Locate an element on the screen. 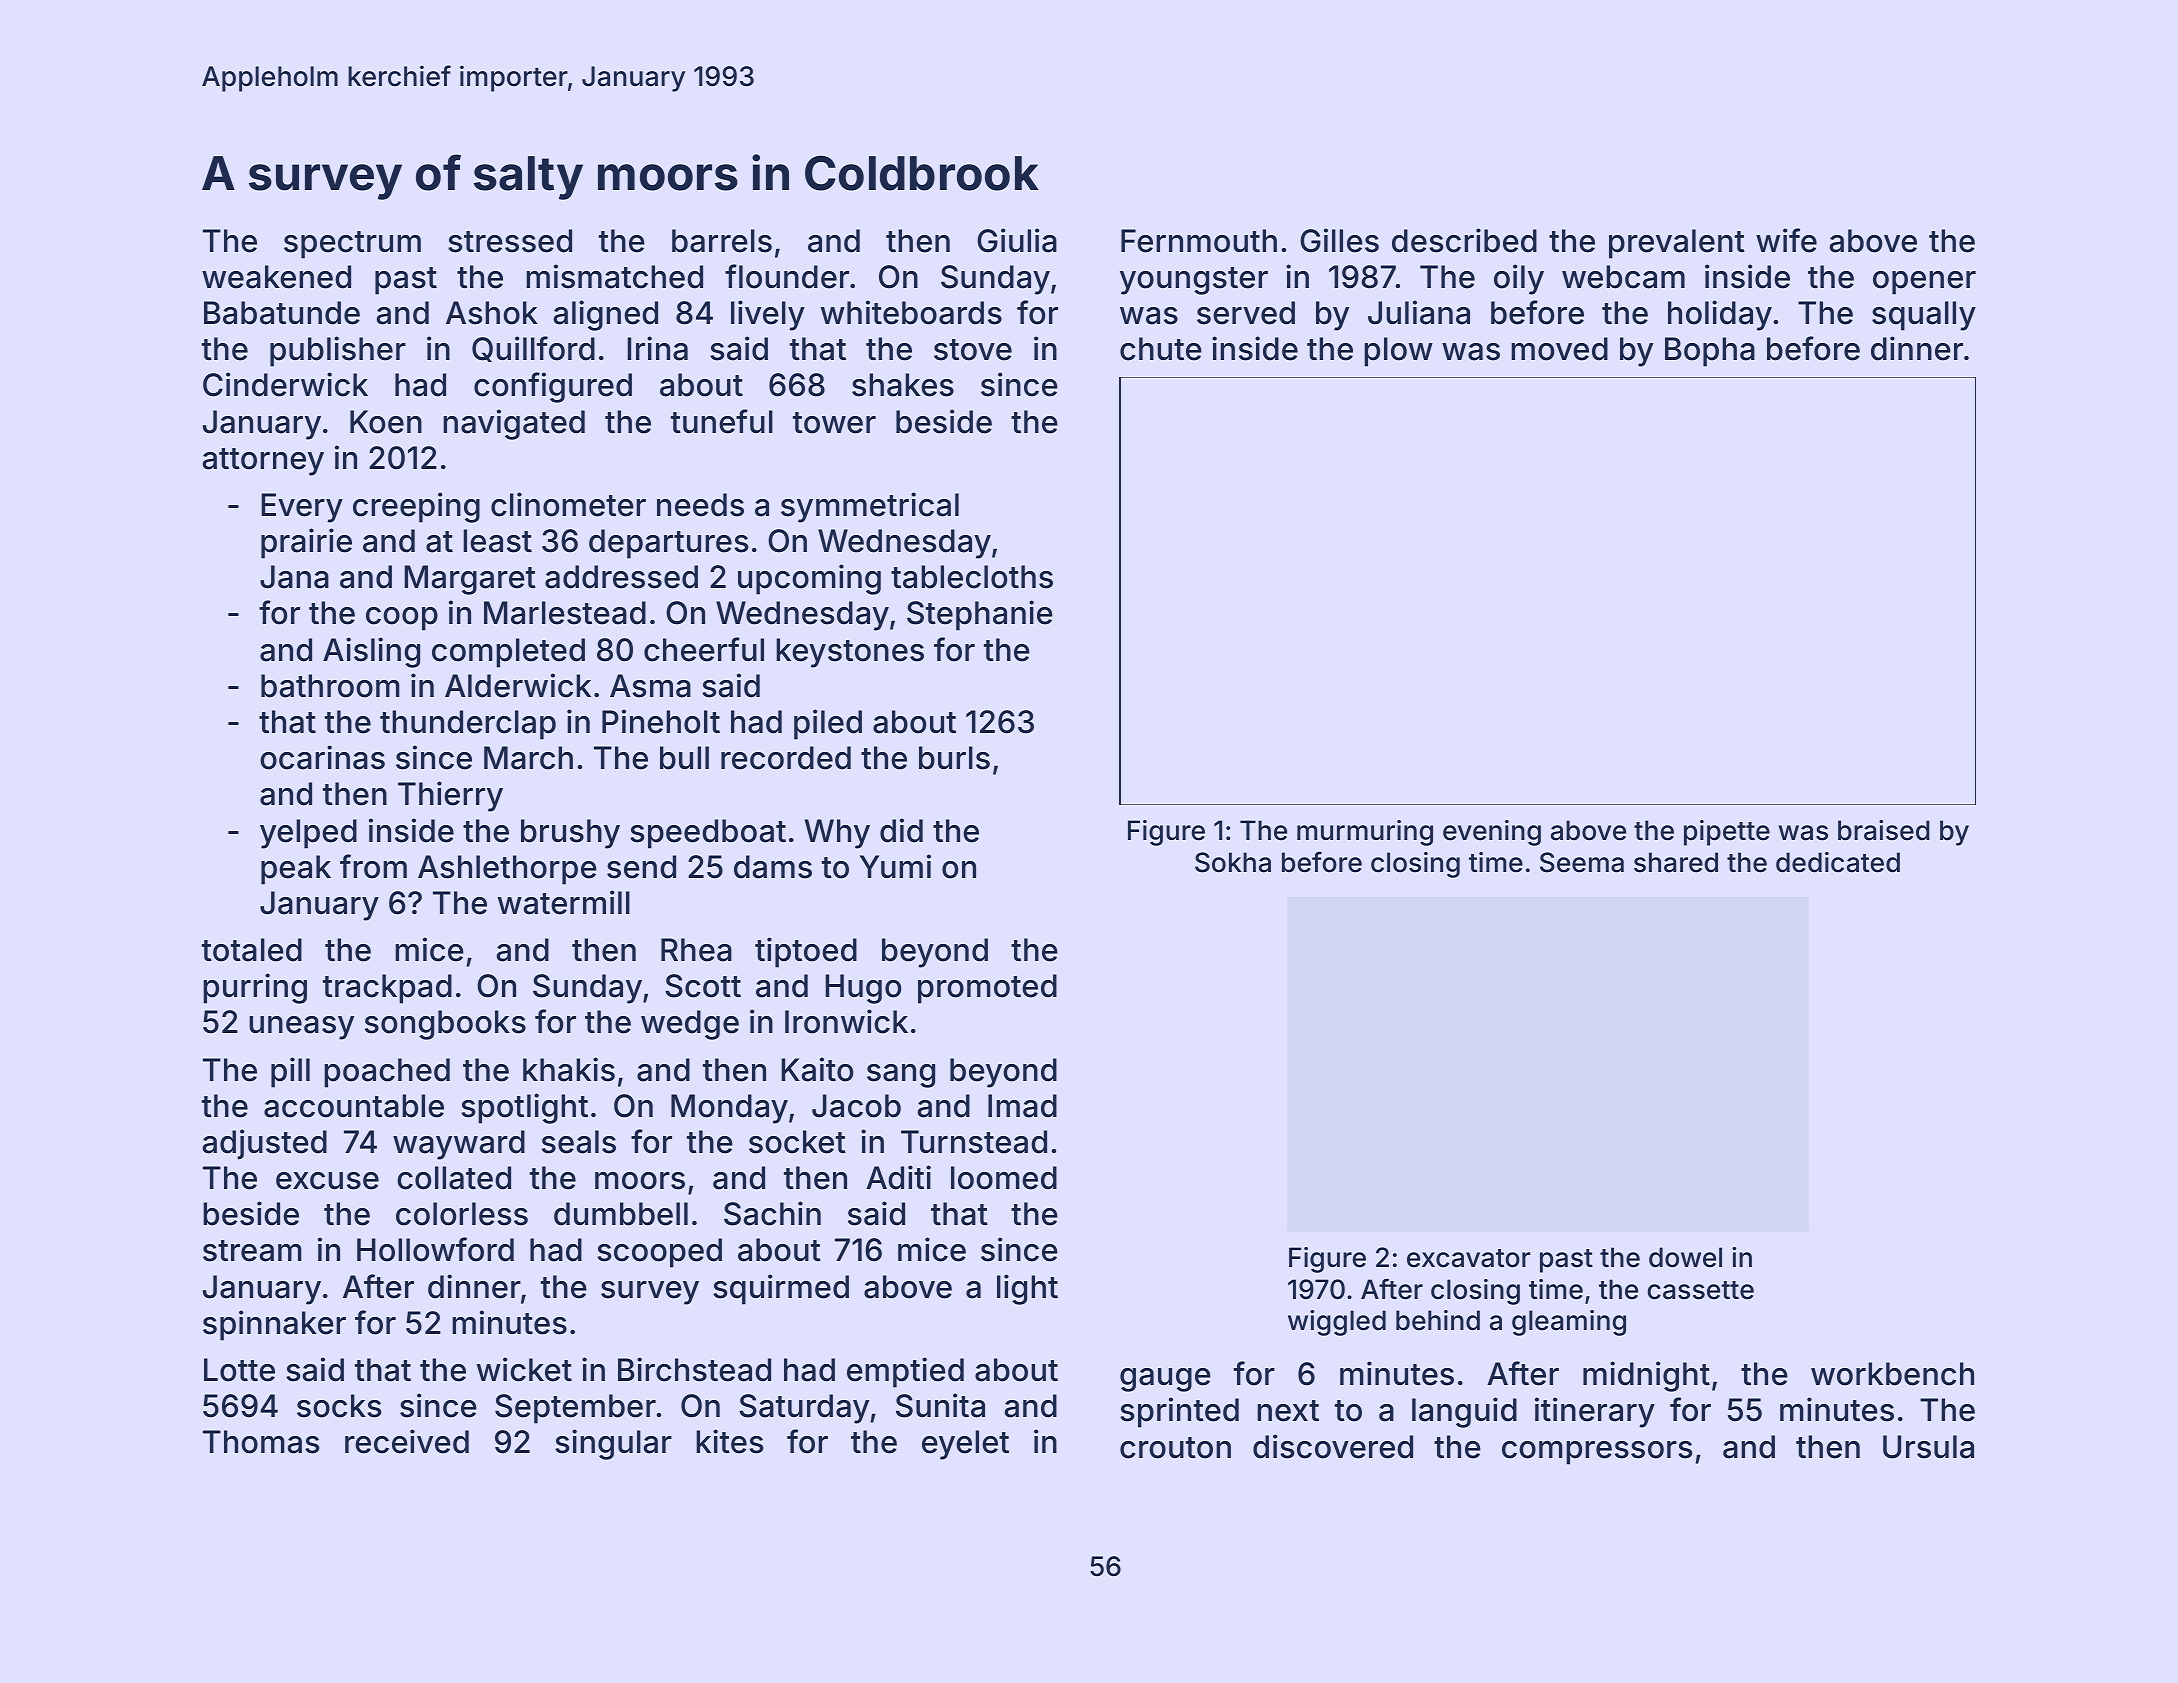 The height and width of the screenshot is (1683, 2178). murmuring is located at coordinates (1365, 833).
